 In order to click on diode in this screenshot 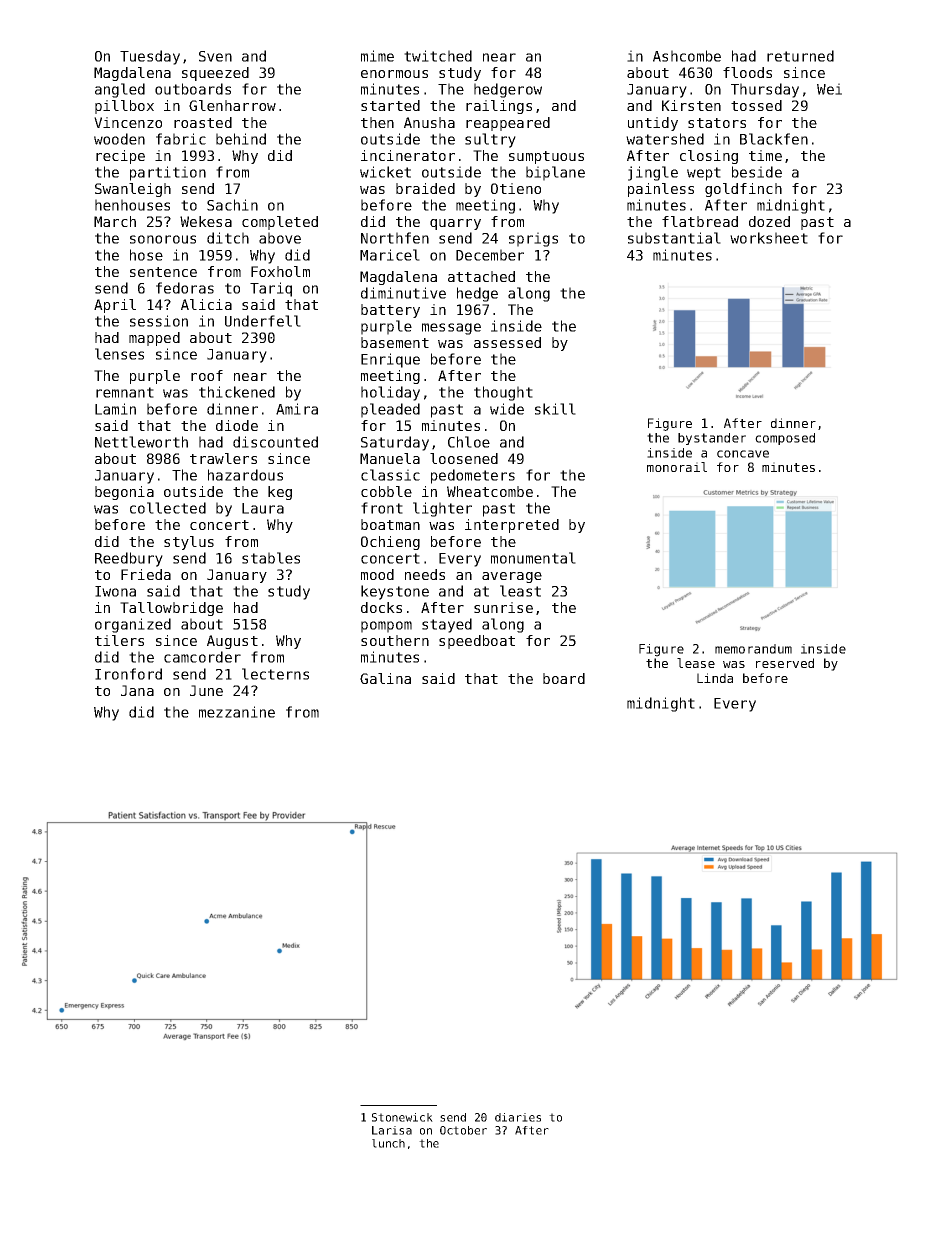, I will do `click(237, 425)`.
